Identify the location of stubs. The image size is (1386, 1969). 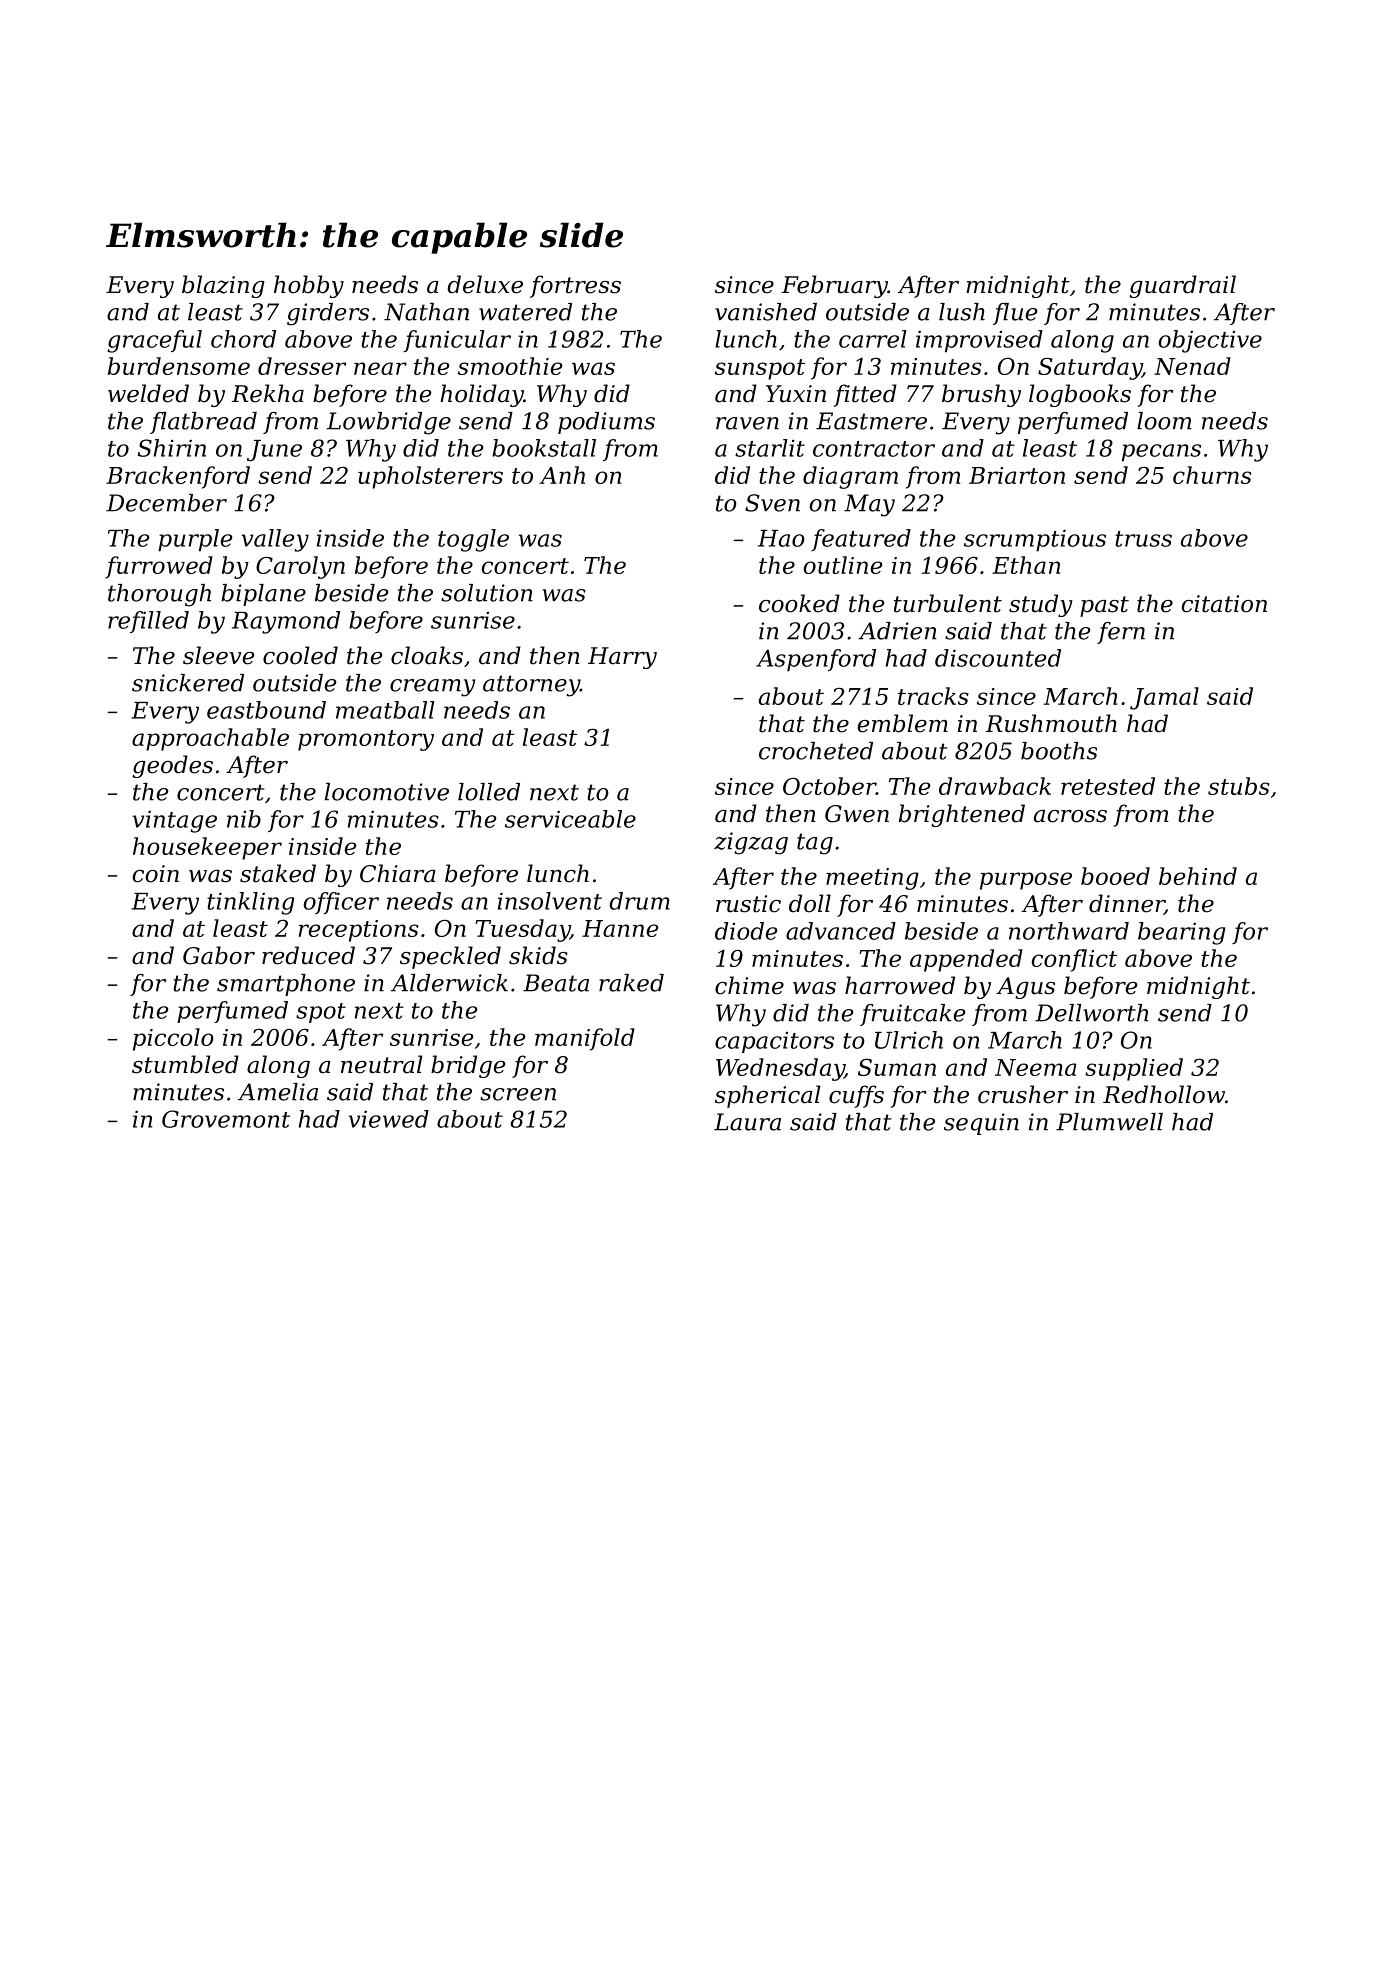
(1239, 786).
